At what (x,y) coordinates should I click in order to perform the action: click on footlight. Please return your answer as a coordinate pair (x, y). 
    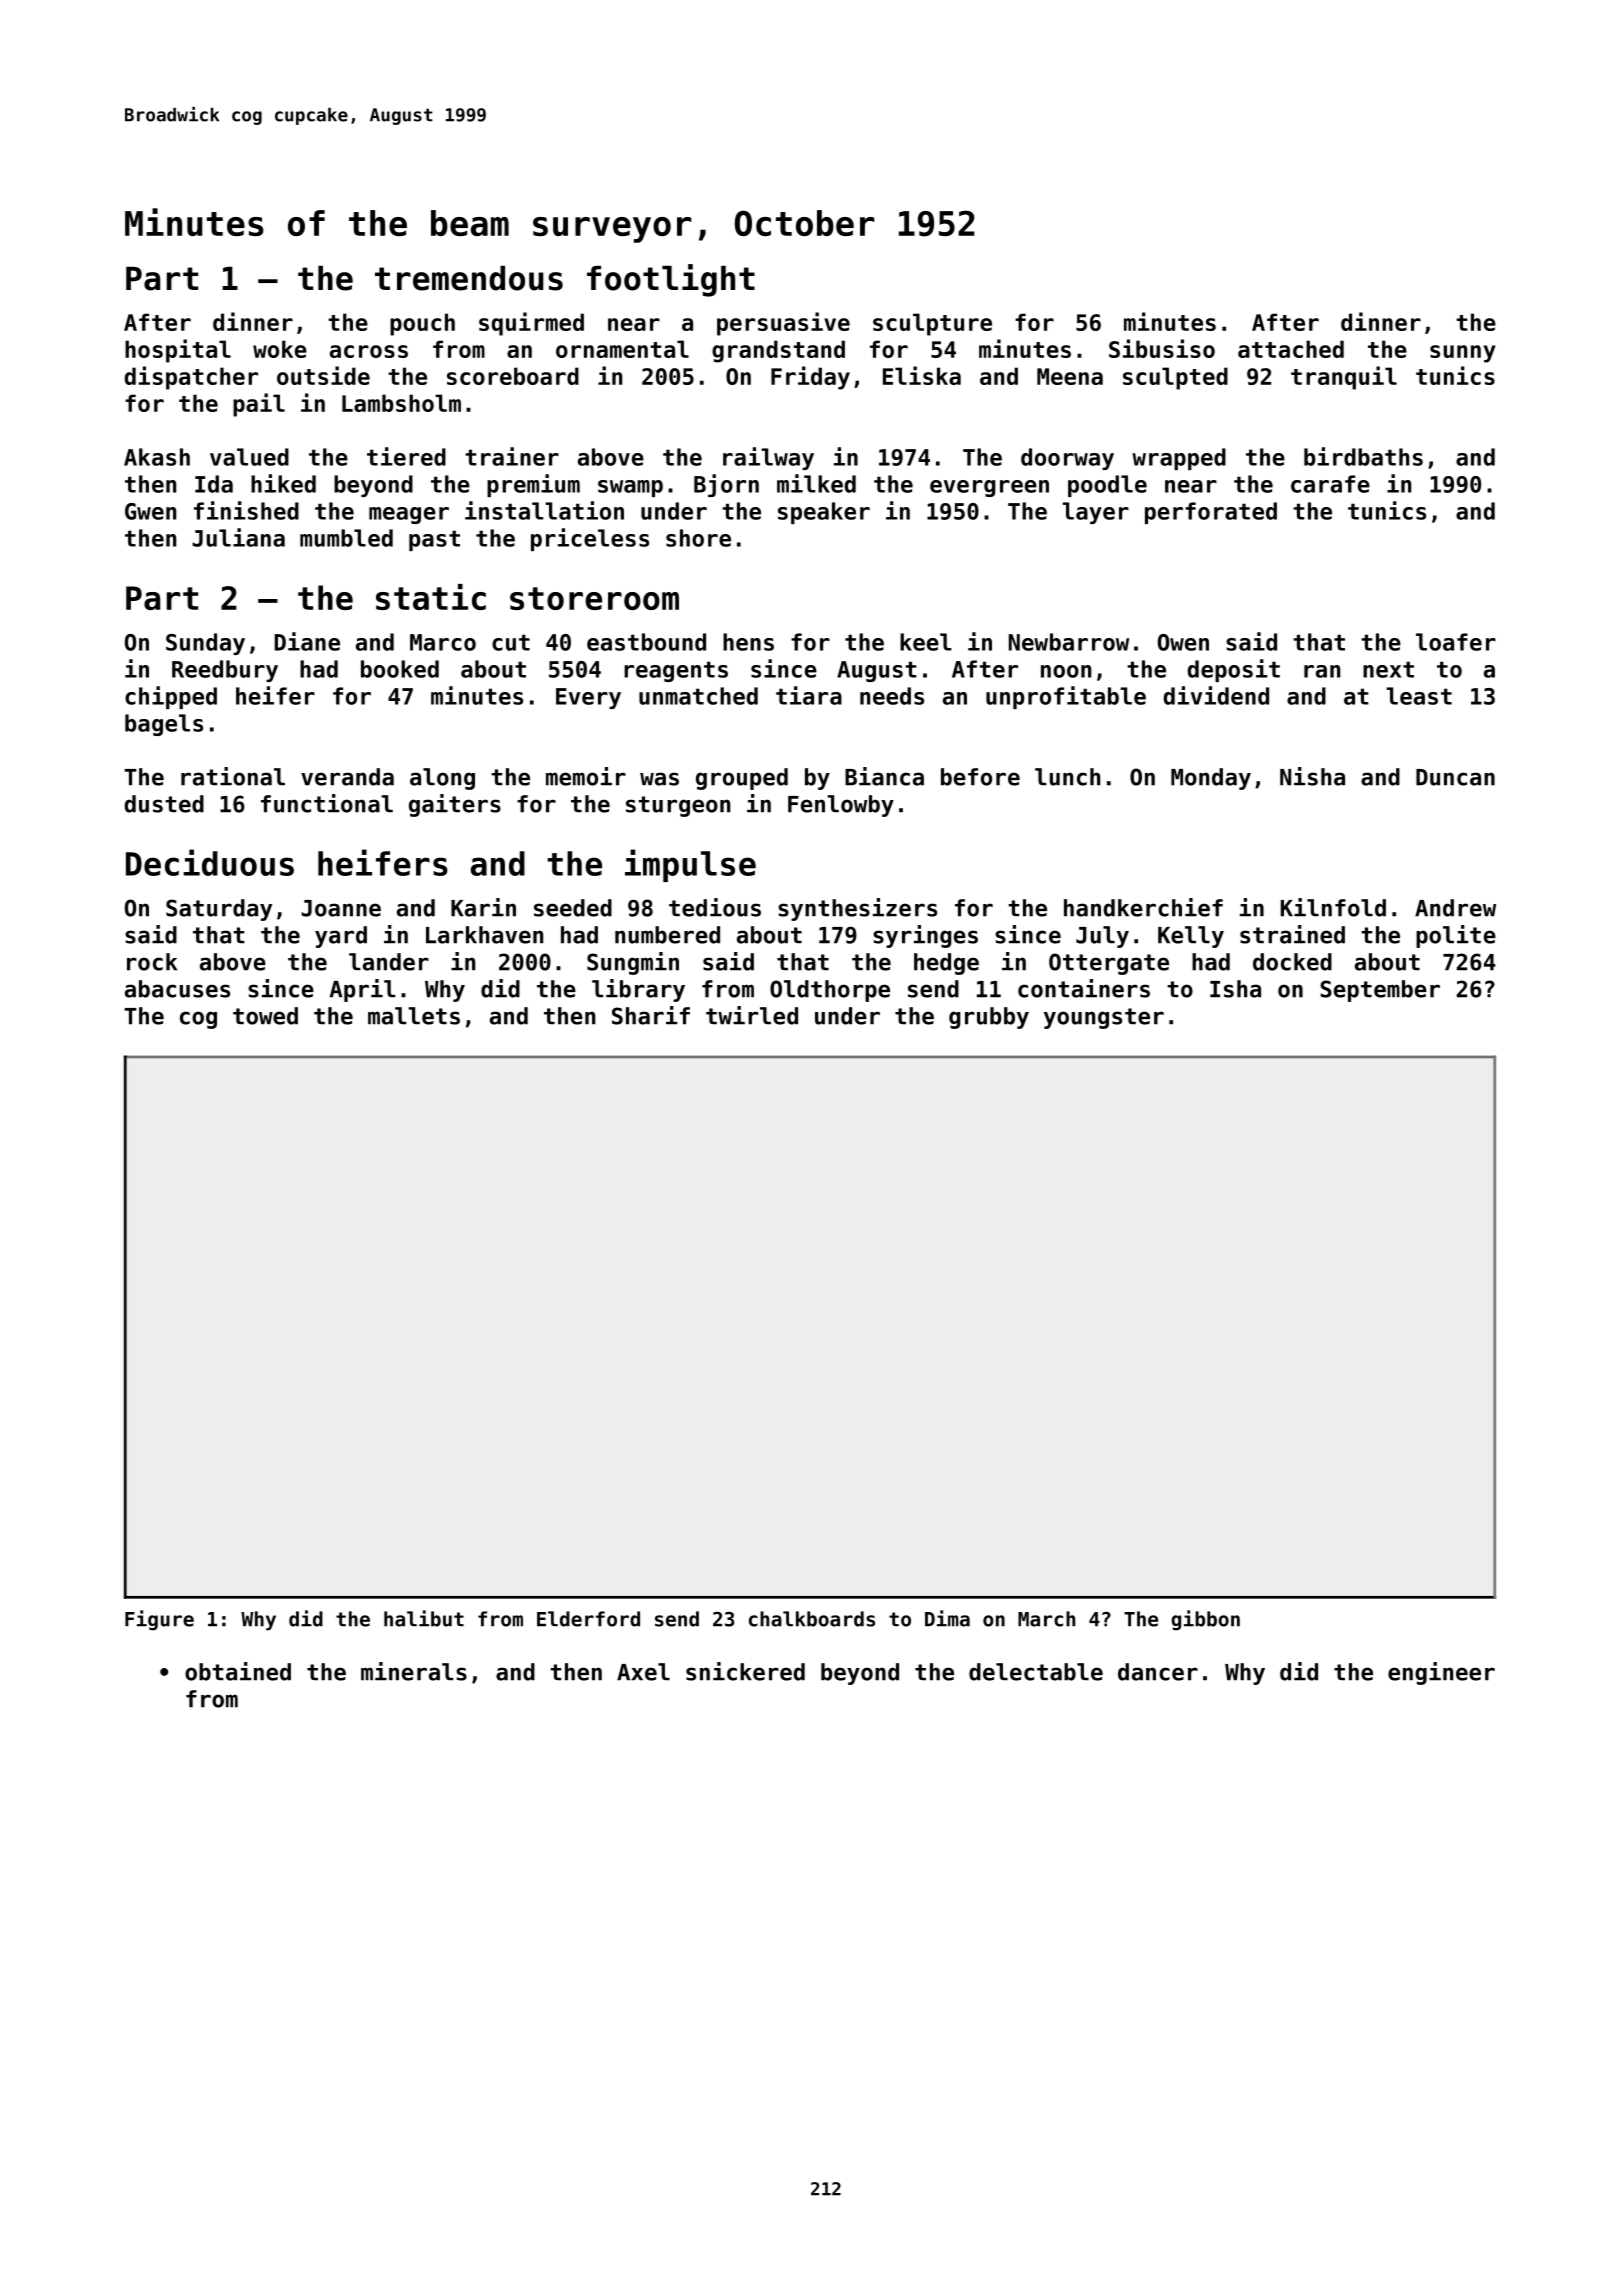
    Looking at the image, I should click on (671, 280).
